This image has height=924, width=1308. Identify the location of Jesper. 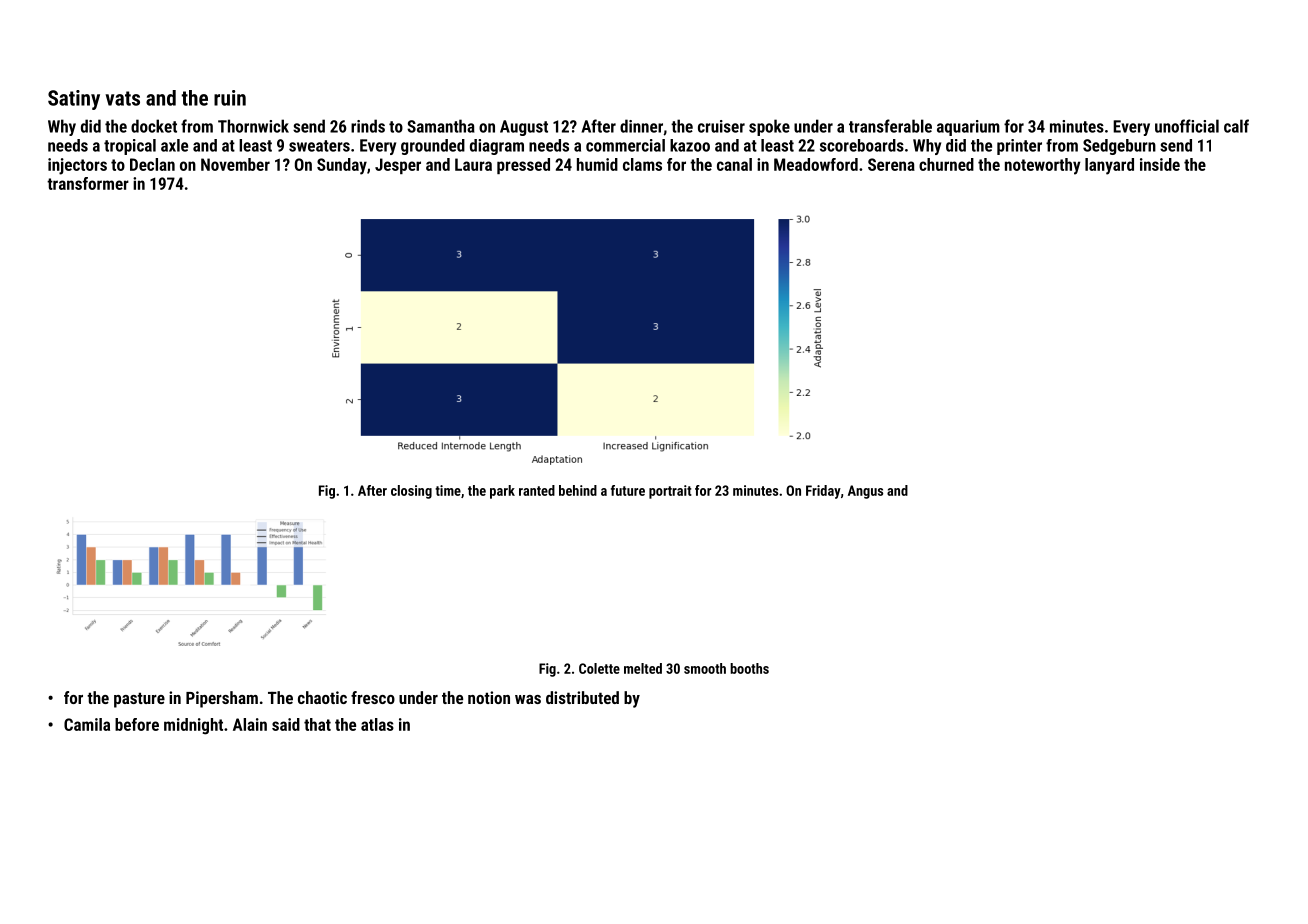
(398, 166).
